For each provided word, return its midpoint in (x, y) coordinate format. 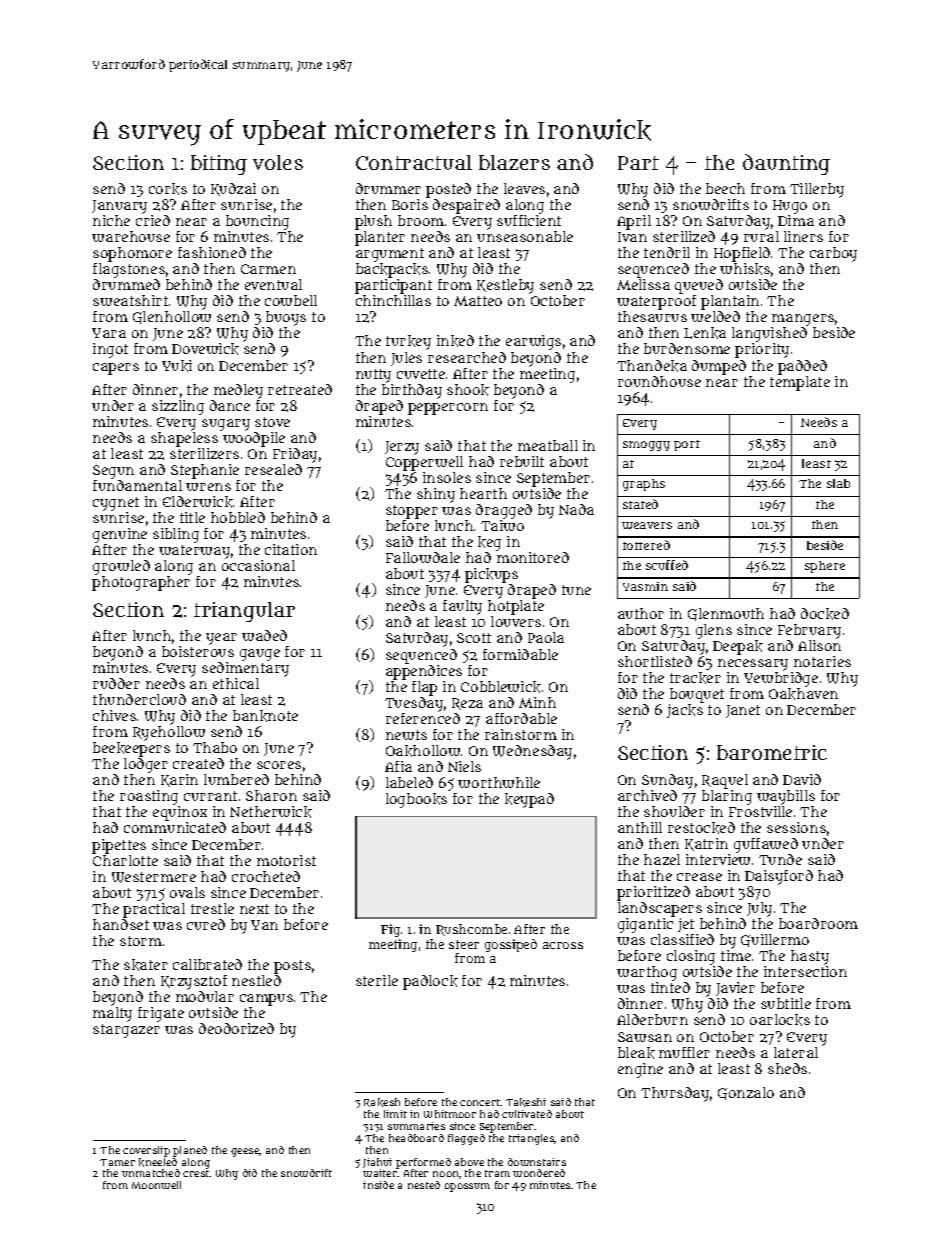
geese (245, 1152)
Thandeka (652, 366)
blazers (514, 162)
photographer (141, 583)
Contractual (414, 162)
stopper (412, 512)
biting (219, 165)
